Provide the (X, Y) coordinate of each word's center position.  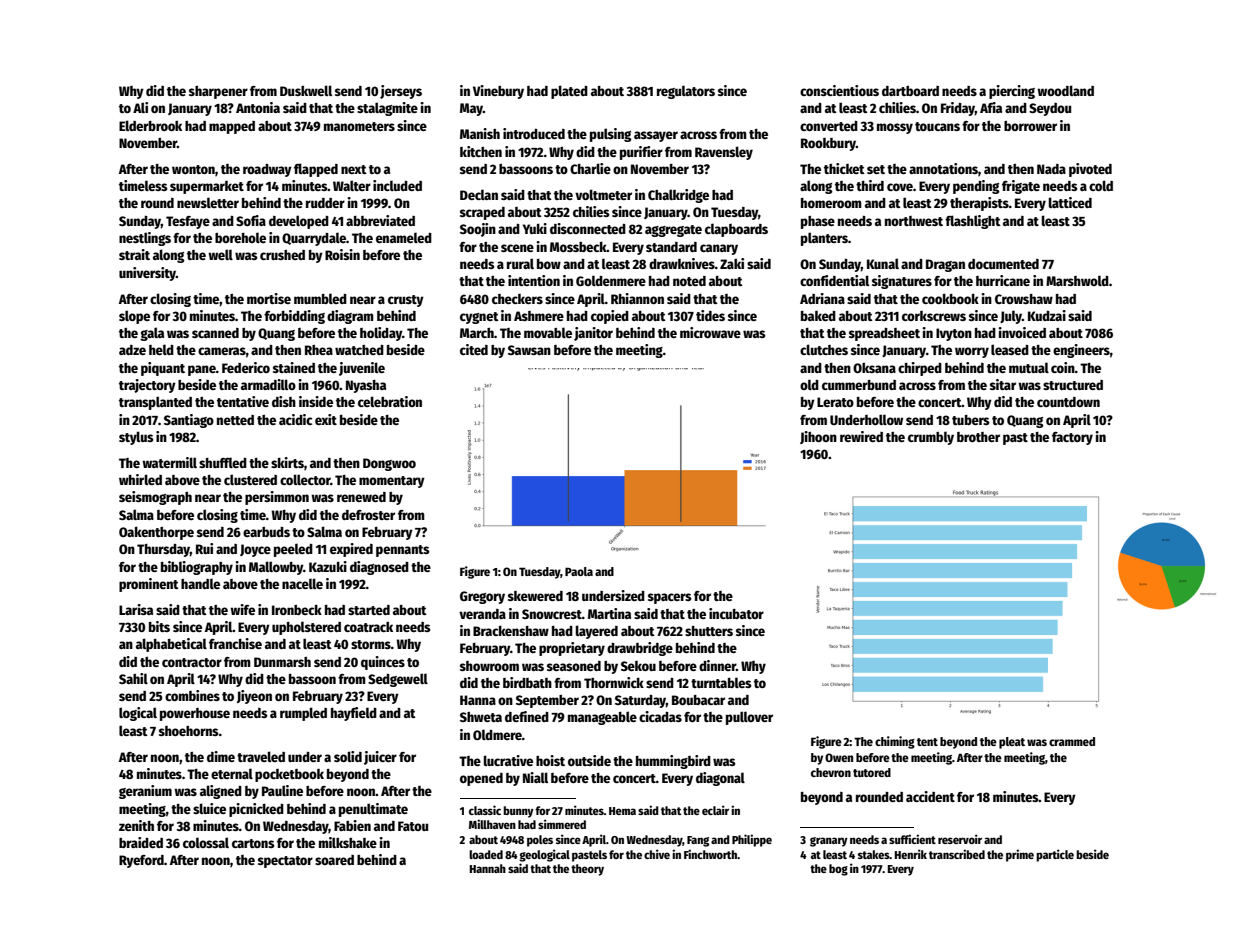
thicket (844, 168)
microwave (710, 332)
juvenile (362, 369)
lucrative (508, 760)
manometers (359, 126)
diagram (350, 317)
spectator (285, 862)
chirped (920, 369)
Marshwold (1077, 280)
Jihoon (818, 437)
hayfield (354, 714)
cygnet (479, 318)
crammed (1072, 741)
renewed (361, 497)
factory (1072, 438)
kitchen (481, 151)
